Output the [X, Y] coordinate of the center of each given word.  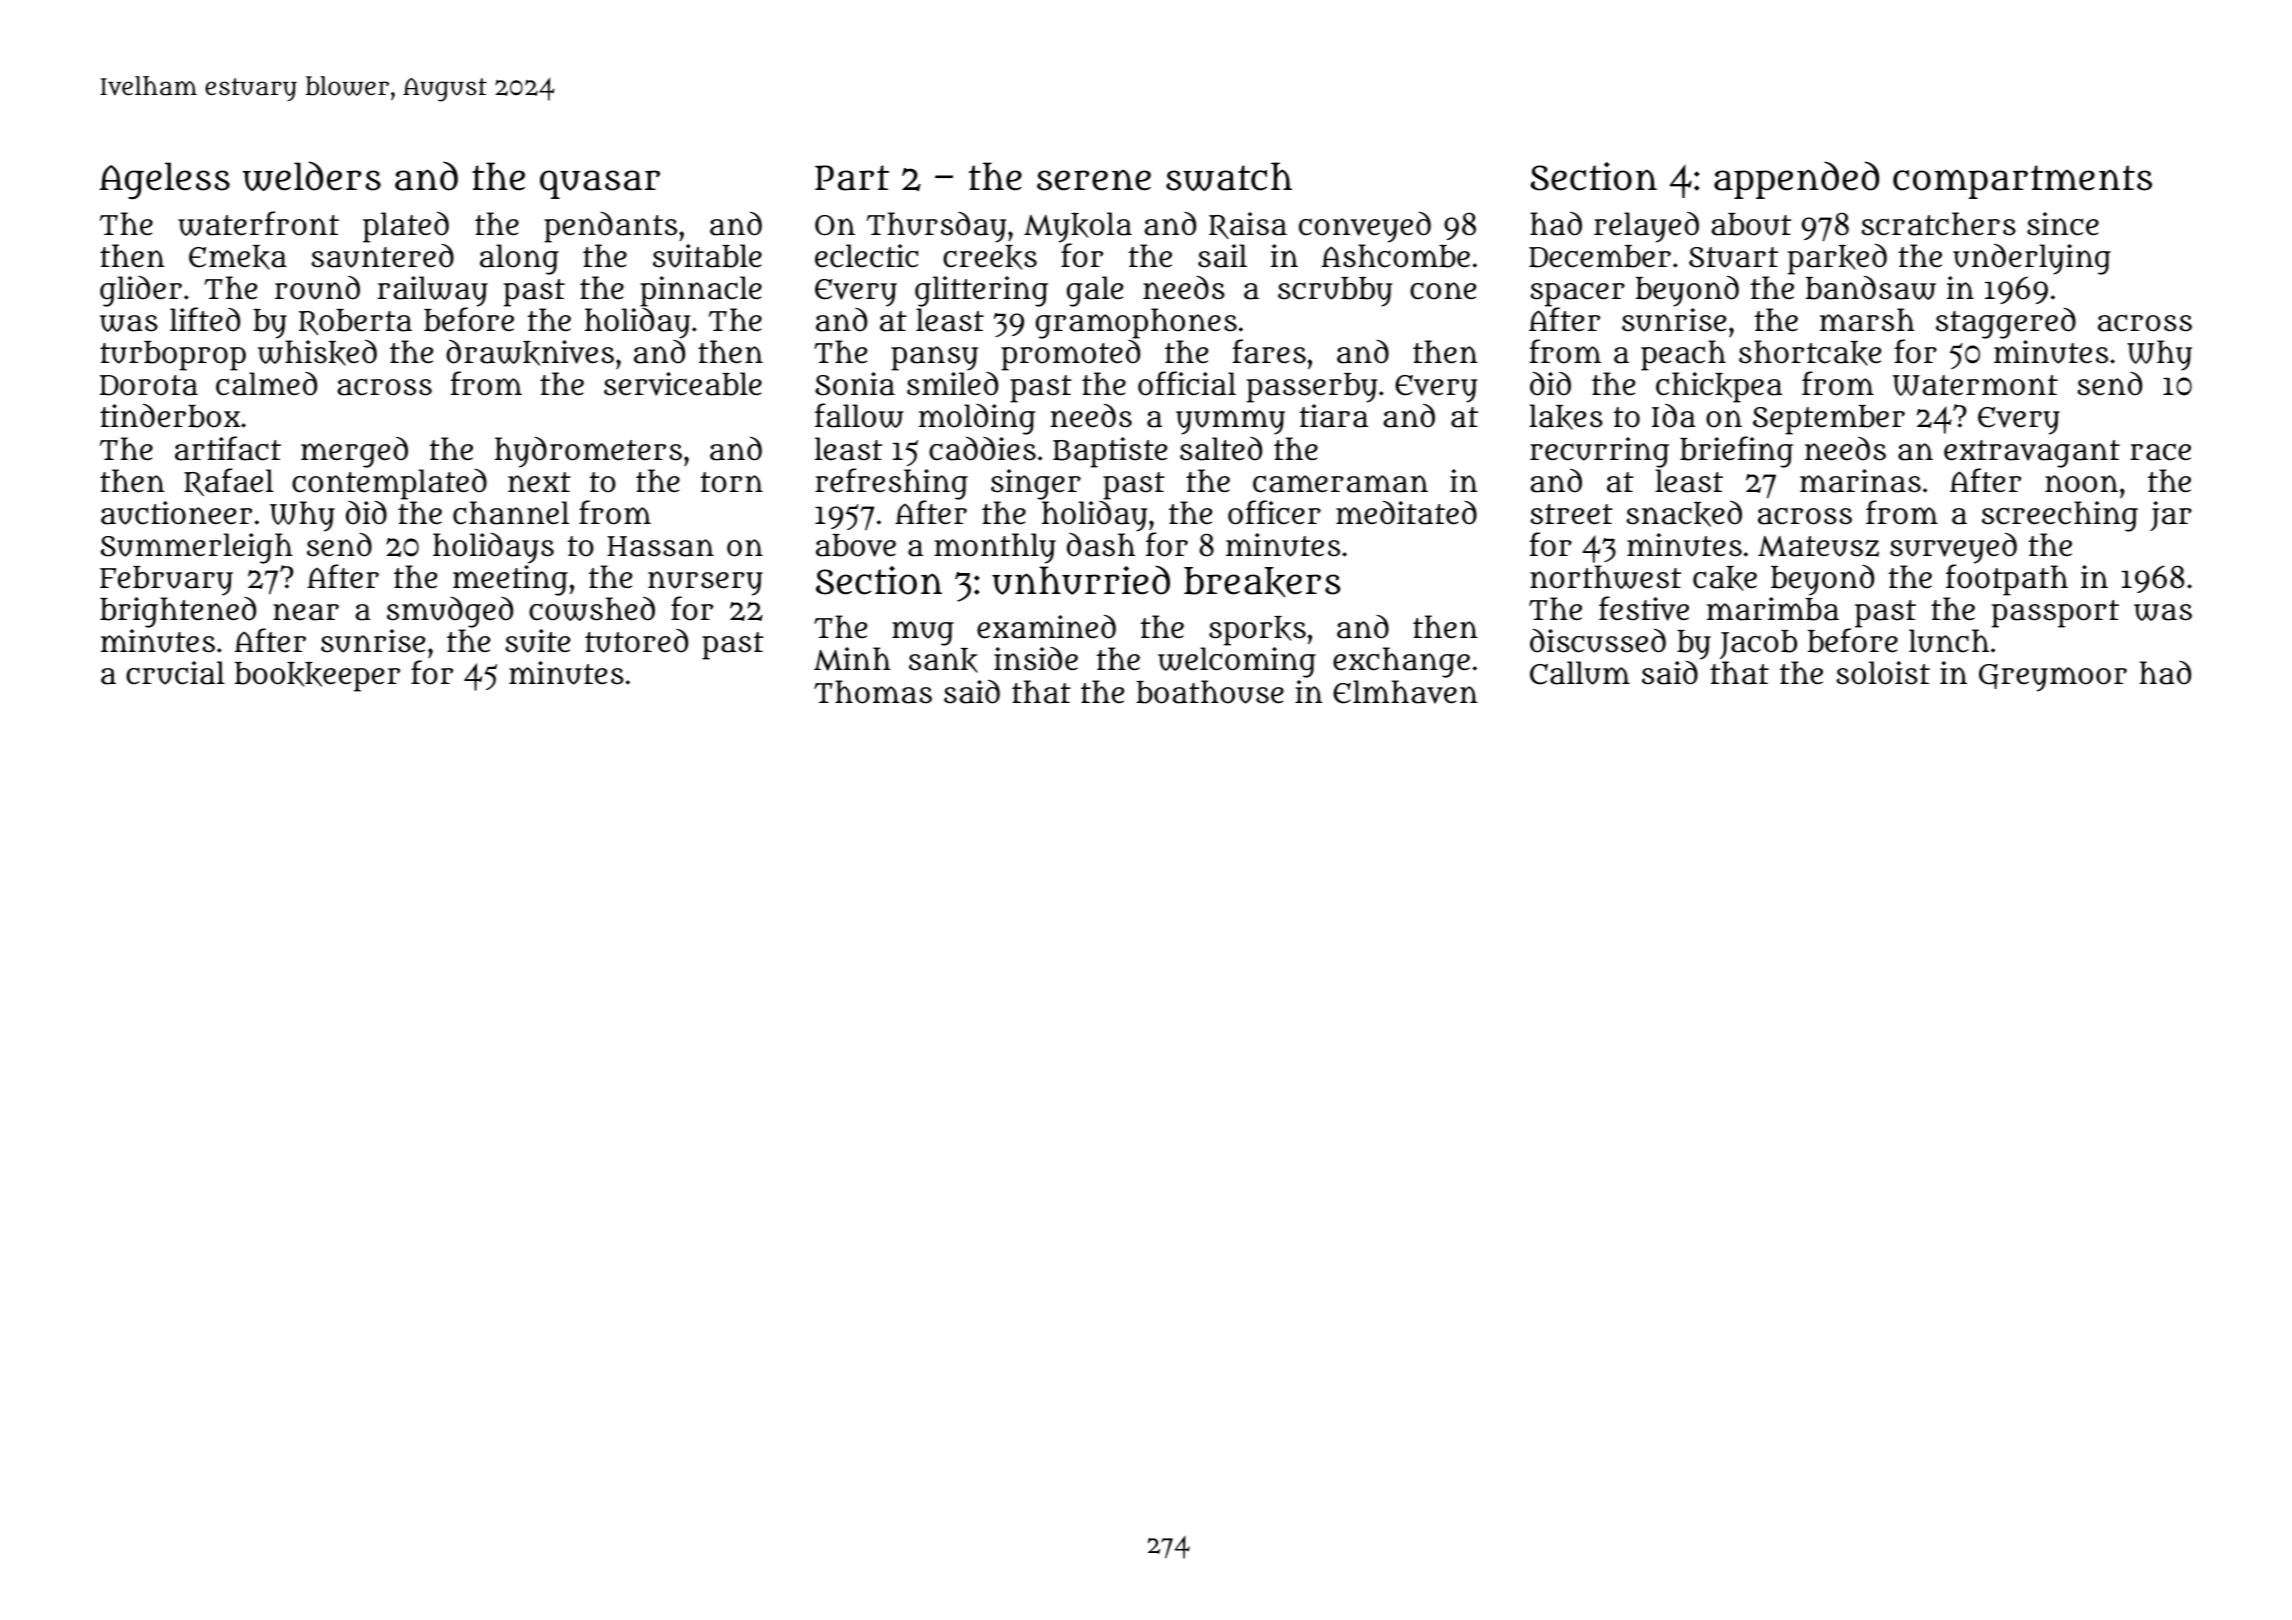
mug [923, 633]
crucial [175, 673]
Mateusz [1818, 546]
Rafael [229, 482]
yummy [1230, 422]
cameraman [1340, 484]
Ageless [164, 181]
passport [2055, 614]
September [1829, 420]
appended [1796, 180]
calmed [266, 384]
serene [1094, 180]
